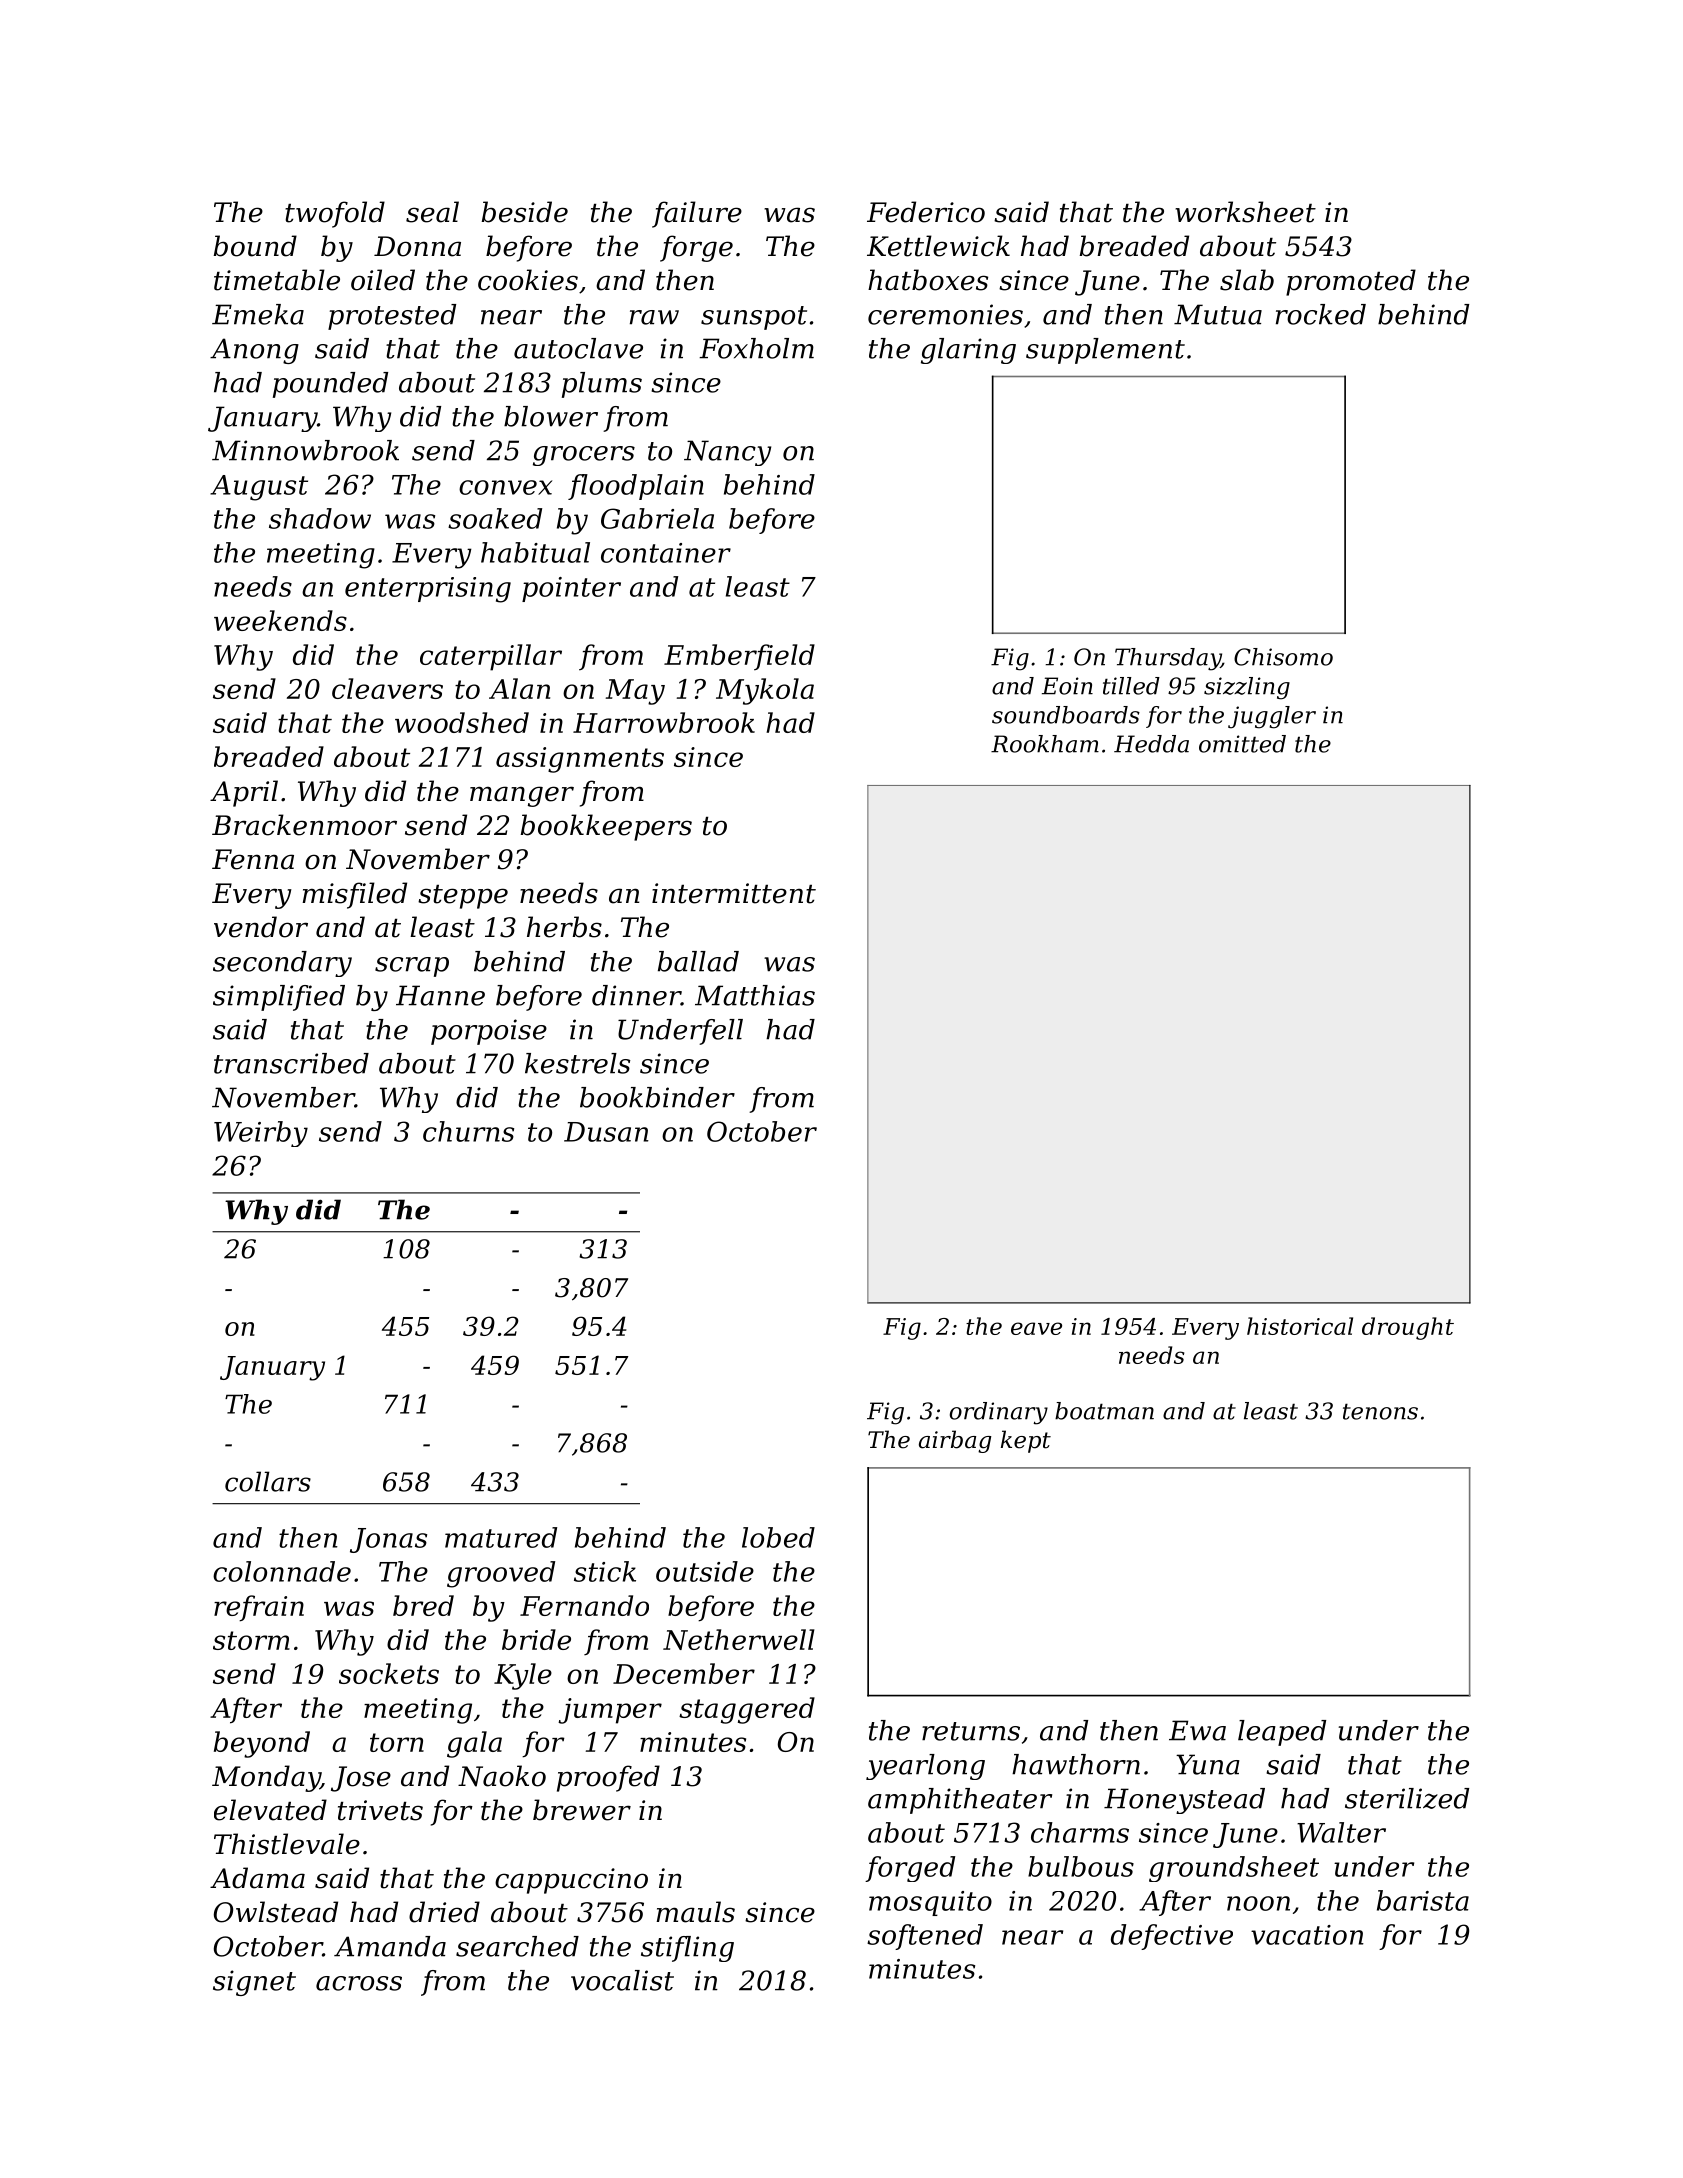 The height and width of the screenshot is (2178, 1683). I want to click on April, so click(244, 793).
